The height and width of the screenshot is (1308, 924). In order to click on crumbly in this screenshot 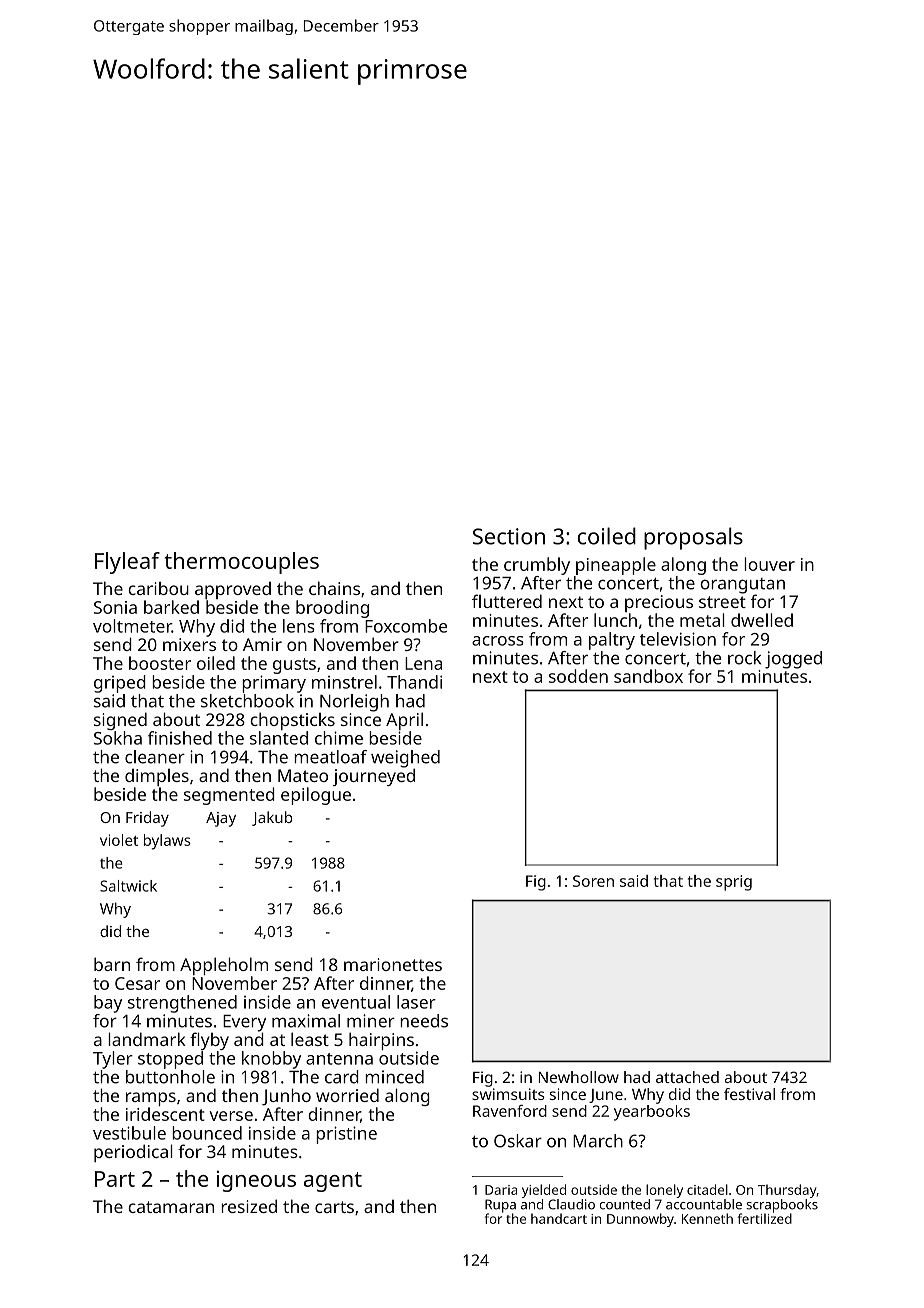, I will do `click(537, 566)`.
